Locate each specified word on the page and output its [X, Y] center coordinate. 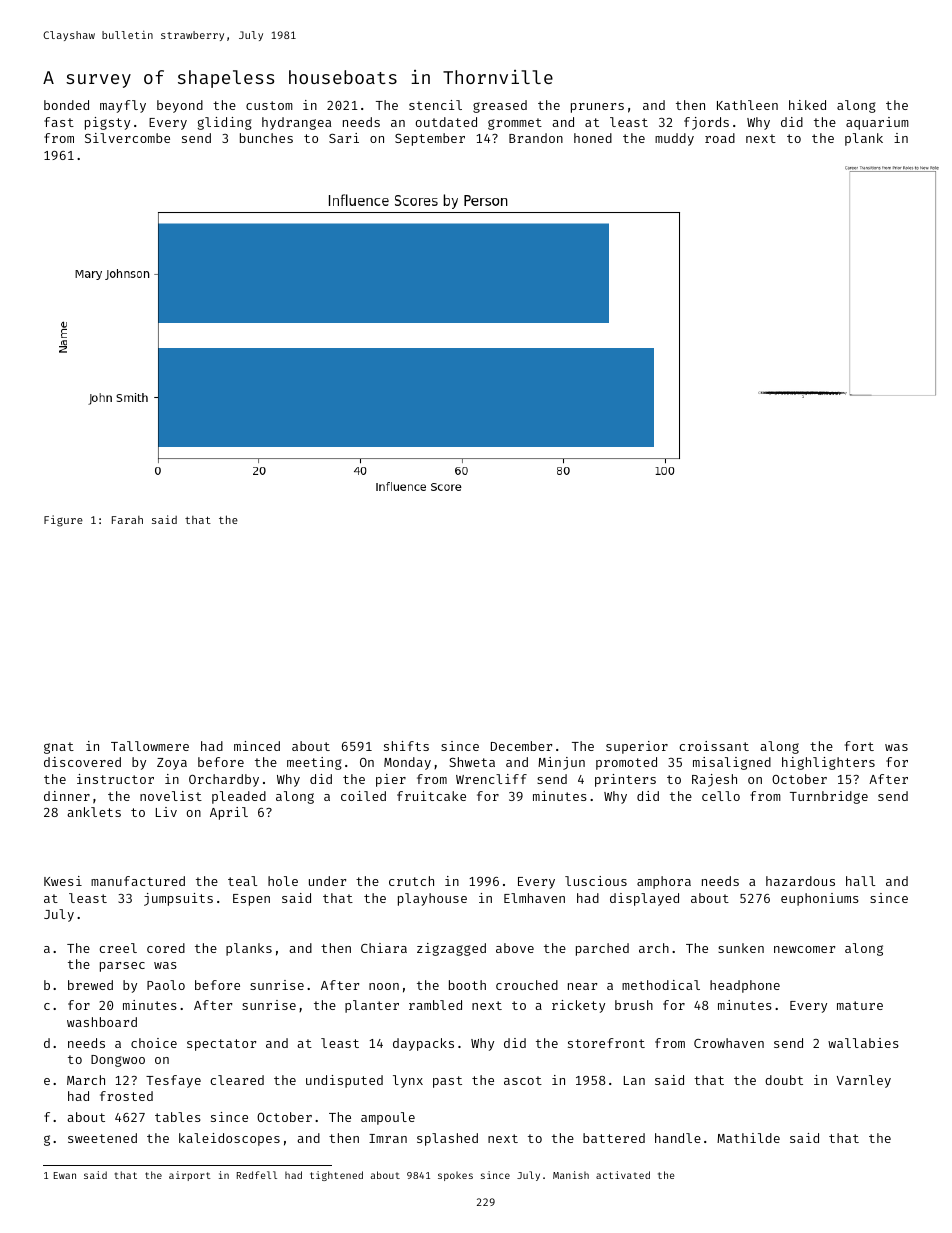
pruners [597, 108]
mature [860, 1005]
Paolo [166, 985]
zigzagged [451, 949]
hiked [807, 105]
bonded [66, 105]
